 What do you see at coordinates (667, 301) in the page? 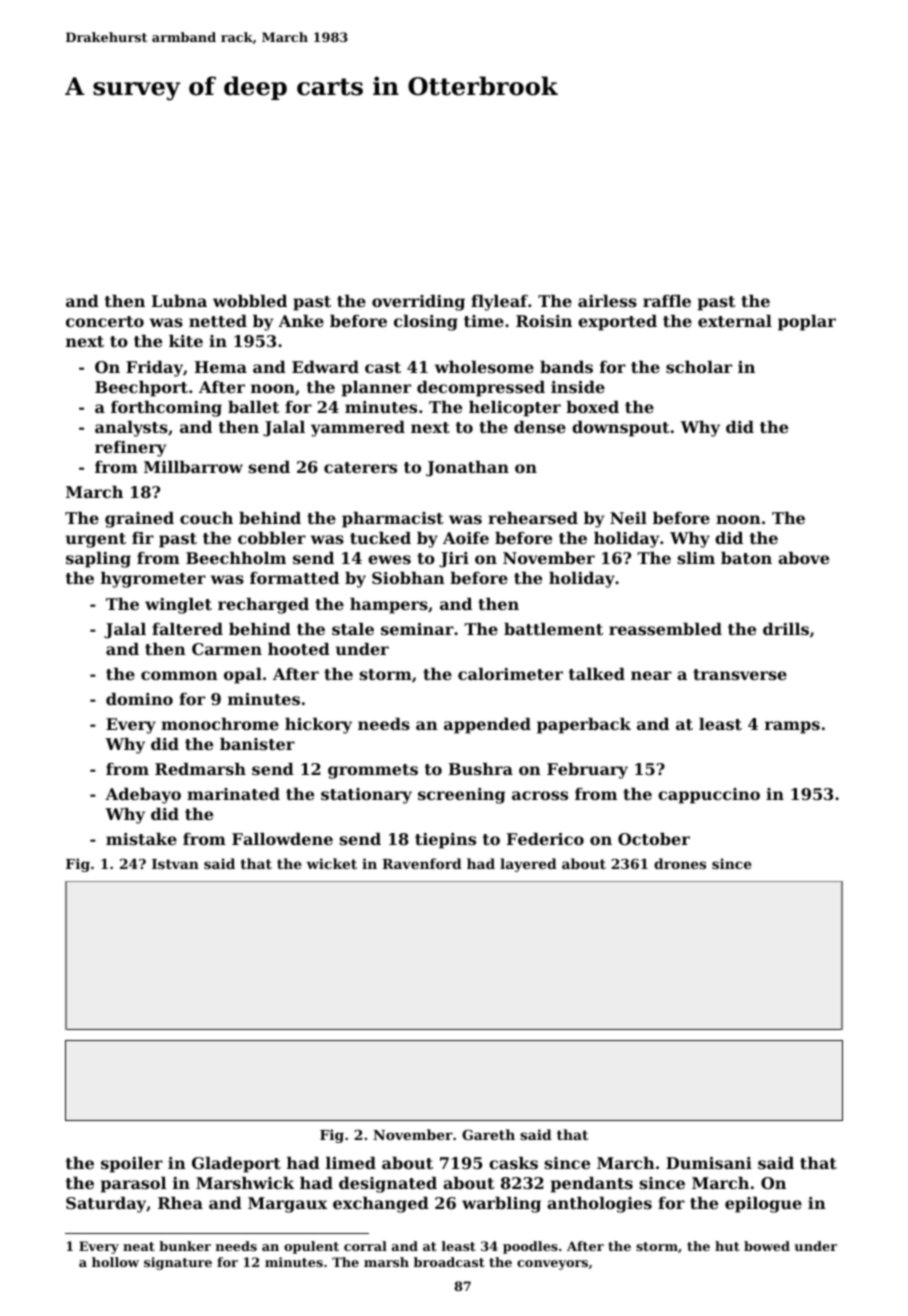
I see `raffle` at bounding box center [667, 301].
